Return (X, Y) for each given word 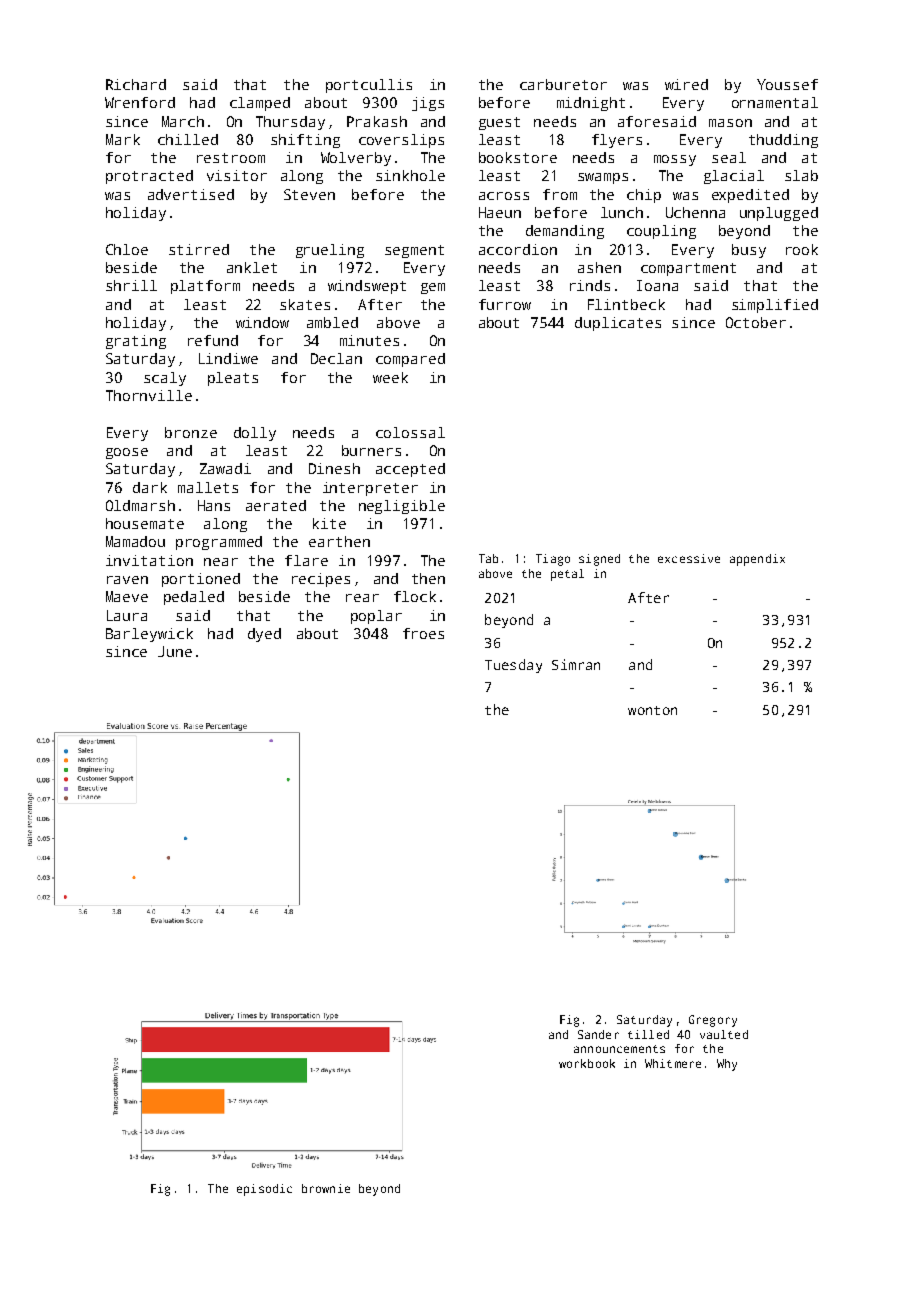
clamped (260, 104)
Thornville (149, 395)
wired (686, 84)
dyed (264, 635)
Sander (598, 1034)
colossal (410, 432)
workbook (587, 1063)
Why (727, 1065)
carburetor (563, 84)
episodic (264, 1190)
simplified (775, 306)
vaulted (724, 1034)
